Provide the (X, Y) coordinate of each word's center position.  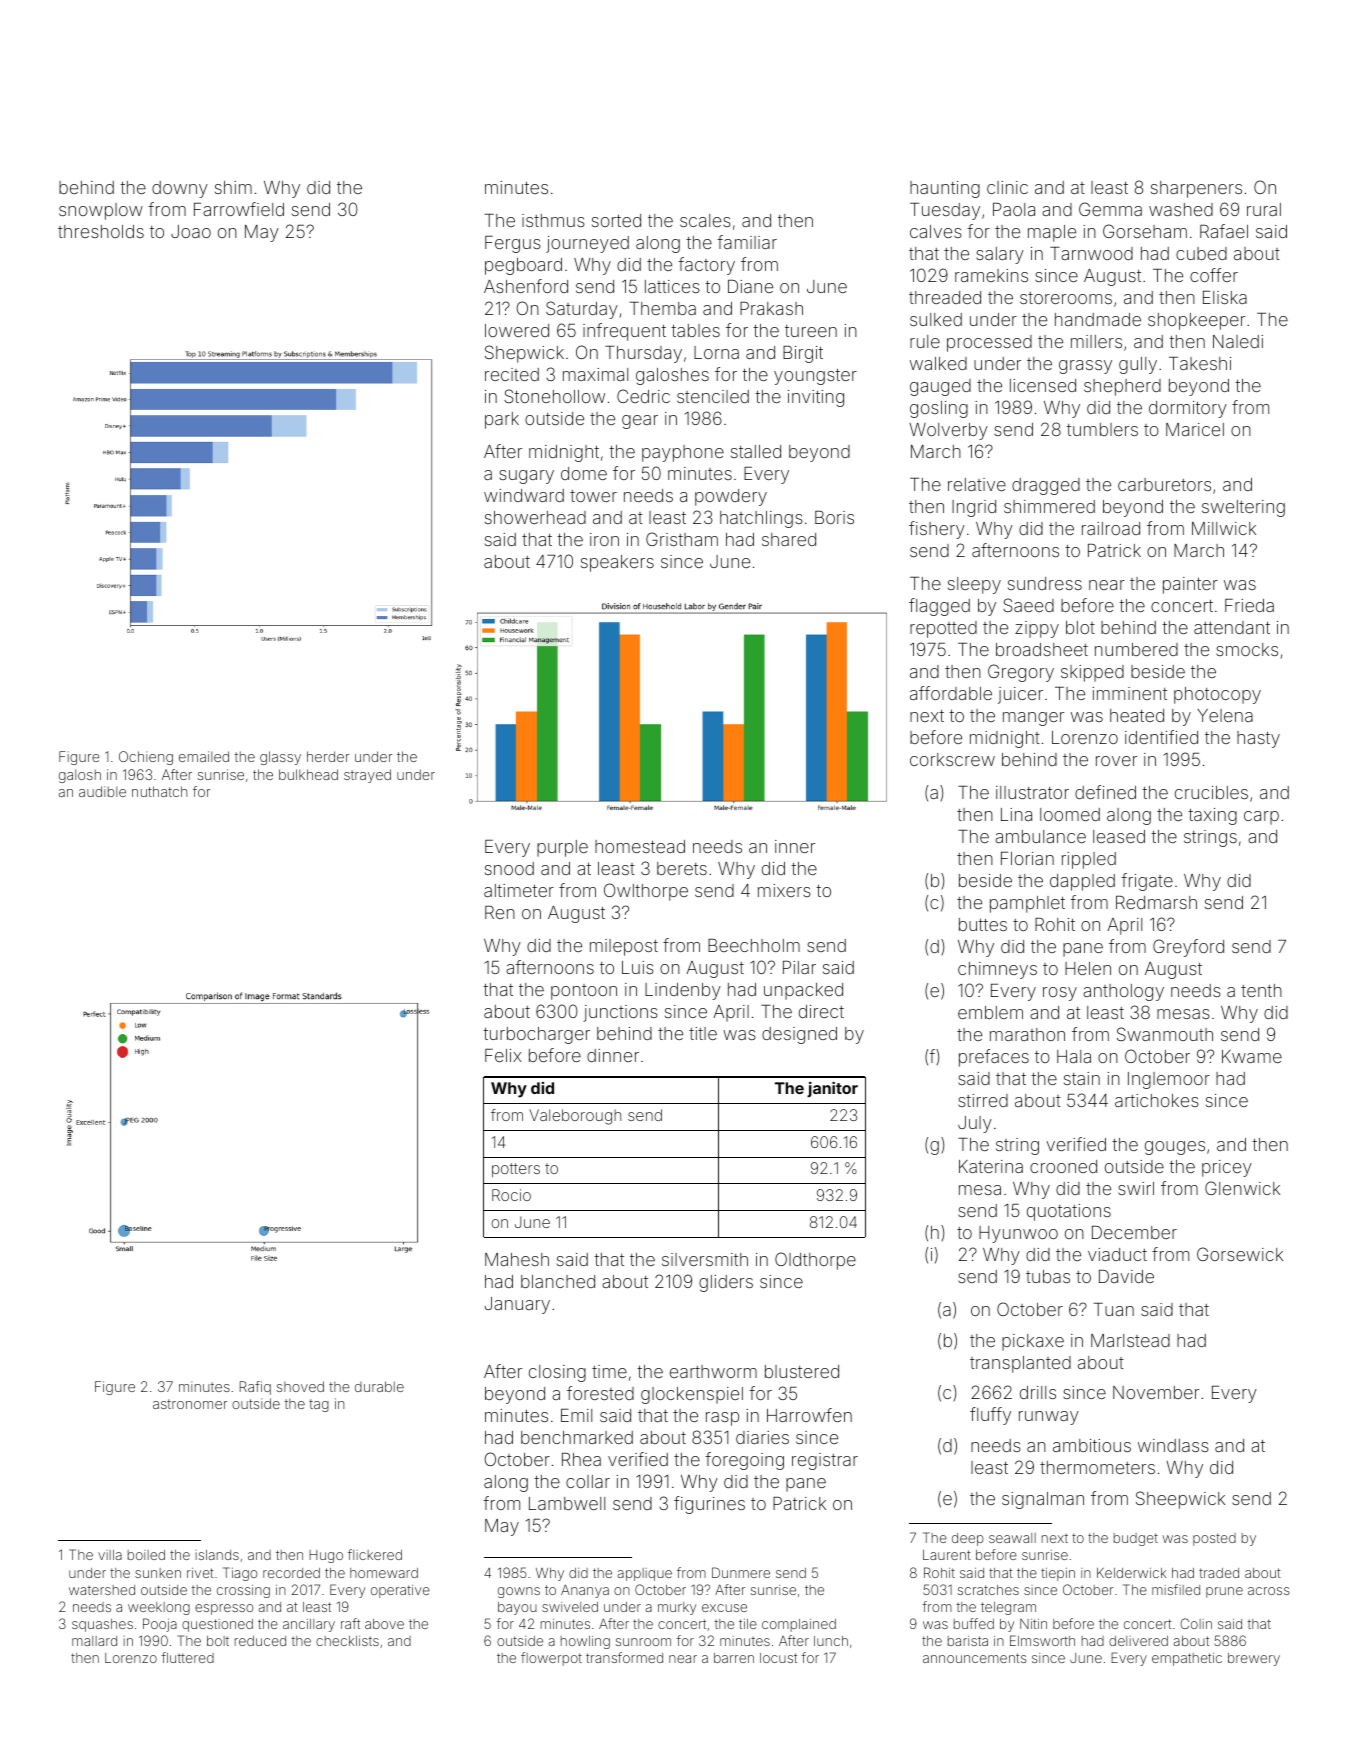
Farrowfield (239, 209)
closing (557, 1373)
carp (1261, 818)
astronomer (190, 1404)
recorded (291, 1573)
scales (705, 220)
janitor (832, 1089)
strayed (367, 776)
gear (640, 422)
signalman (1043, 1500)
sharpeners (1196, 189)
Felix (503, 1055)
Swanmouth (1165, 1034)
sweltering (1243, 508)
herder (328, 756)
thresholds (101, 231)
